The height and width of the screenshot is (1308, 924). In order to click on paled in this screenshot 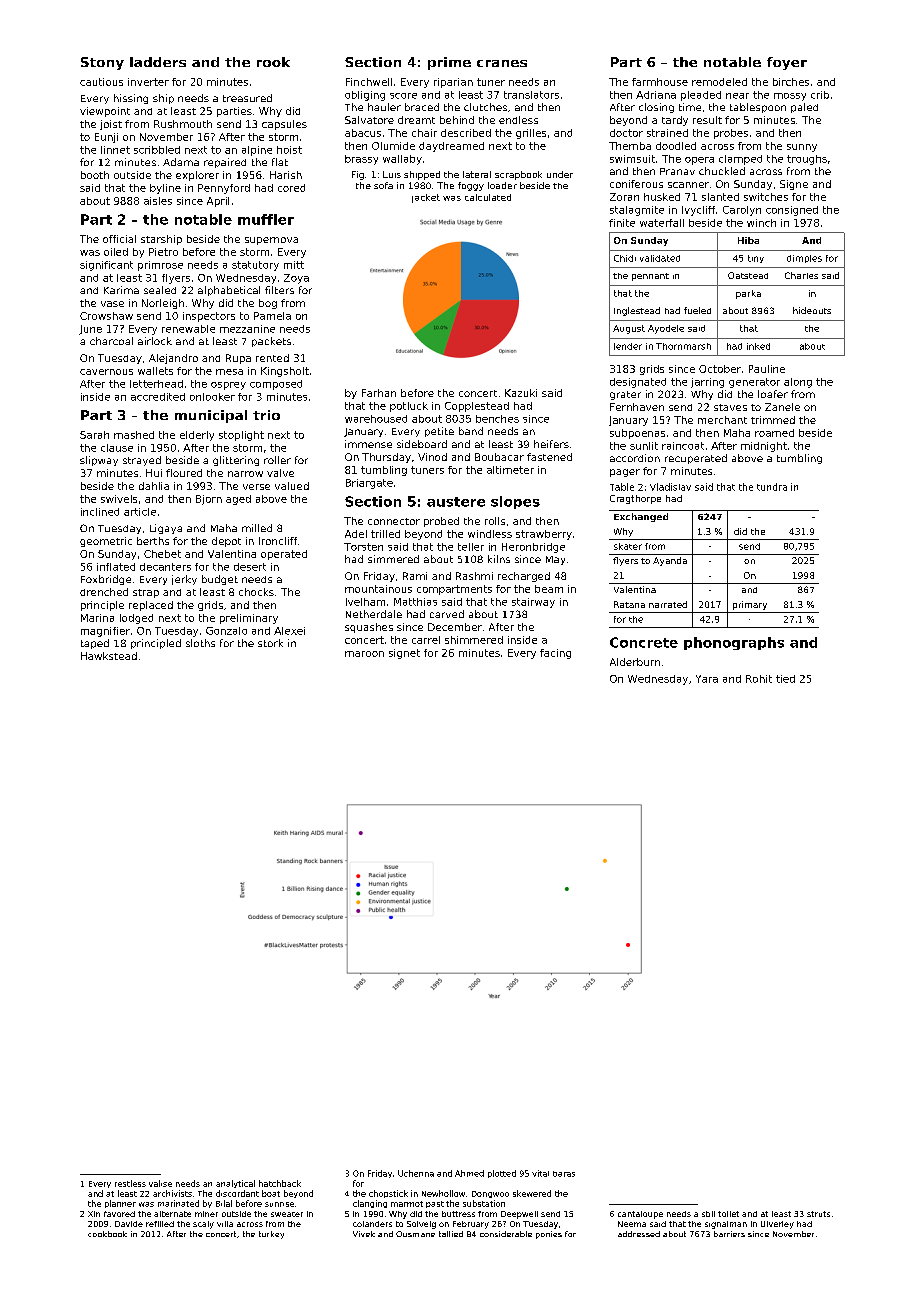, I will do `click(804, 108)`.
